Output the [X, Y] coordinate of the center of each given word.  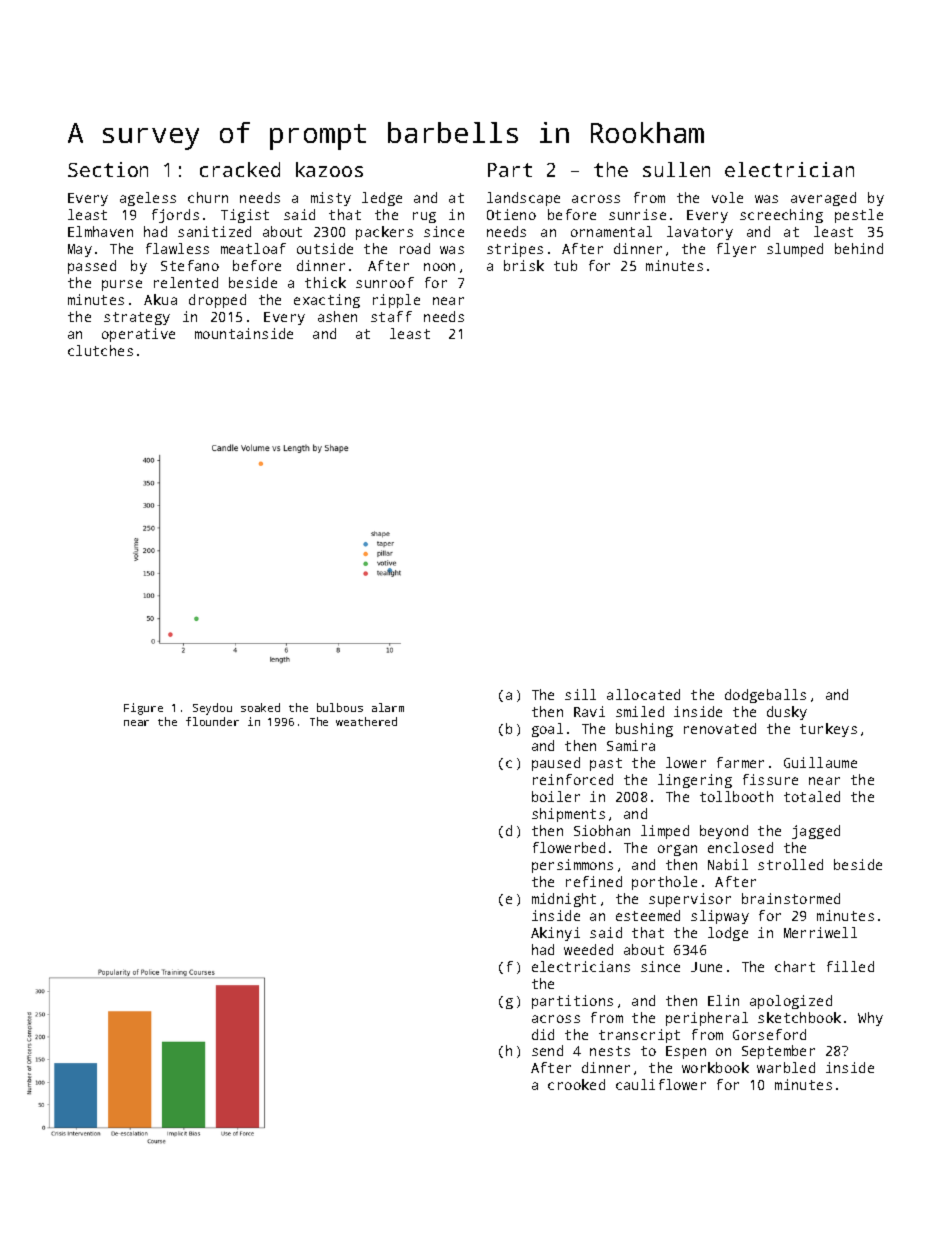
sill [580, 694]
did [543, 1034]
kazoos [329, 169]
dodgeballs [765, 696]
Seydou [212, 709]
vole [727, 197]
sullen [676, 169]
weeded [588, 949]
